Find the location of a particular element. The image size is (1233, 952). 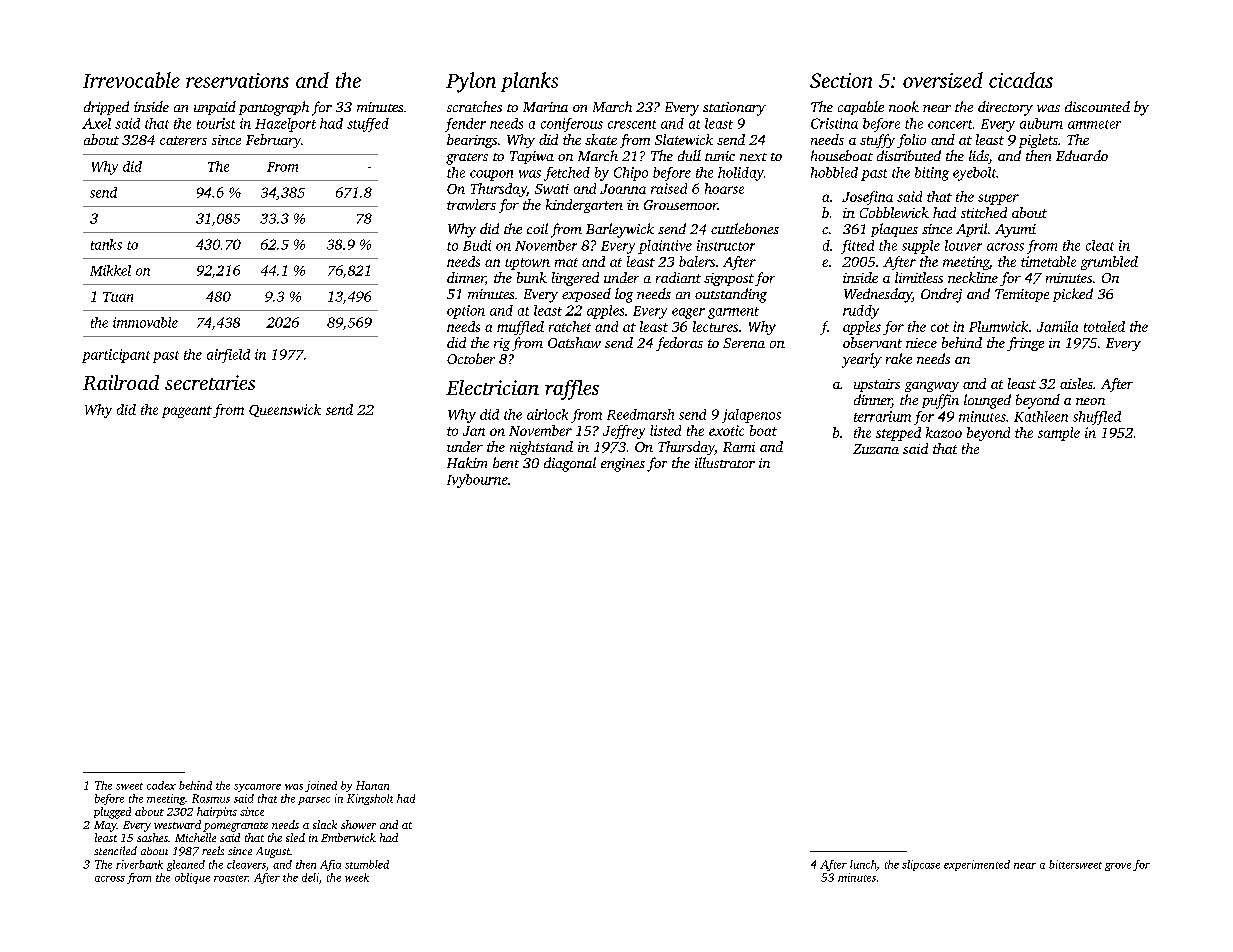

grove is located at coordinates (1118, 867).
